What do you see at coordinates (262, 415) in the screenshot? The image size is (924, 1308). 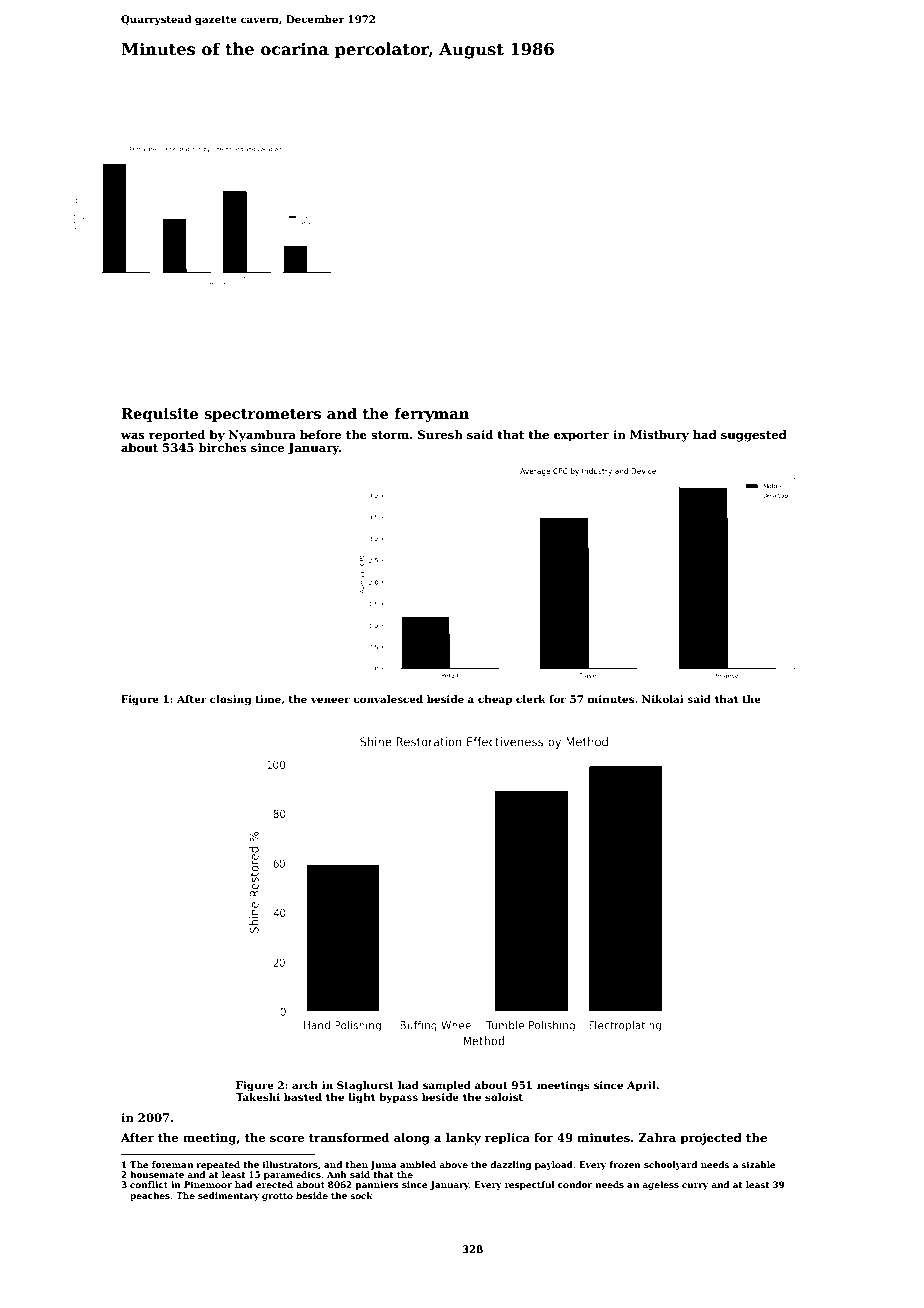 I see `spectrometers` at bounding box center [262, 415].
